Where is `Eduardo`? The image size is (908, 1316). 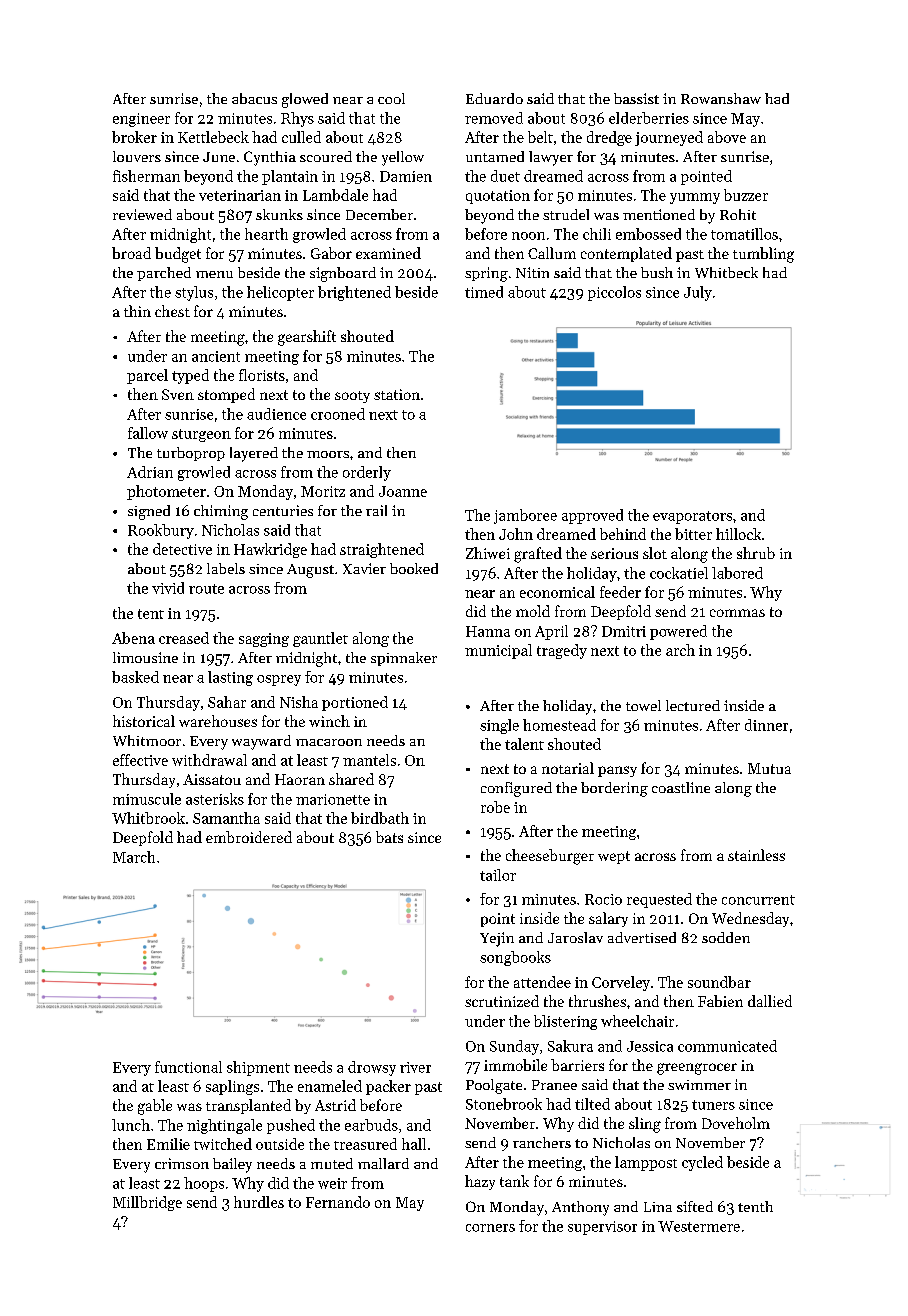 Eduardo is located at coordinates (494, 98).
